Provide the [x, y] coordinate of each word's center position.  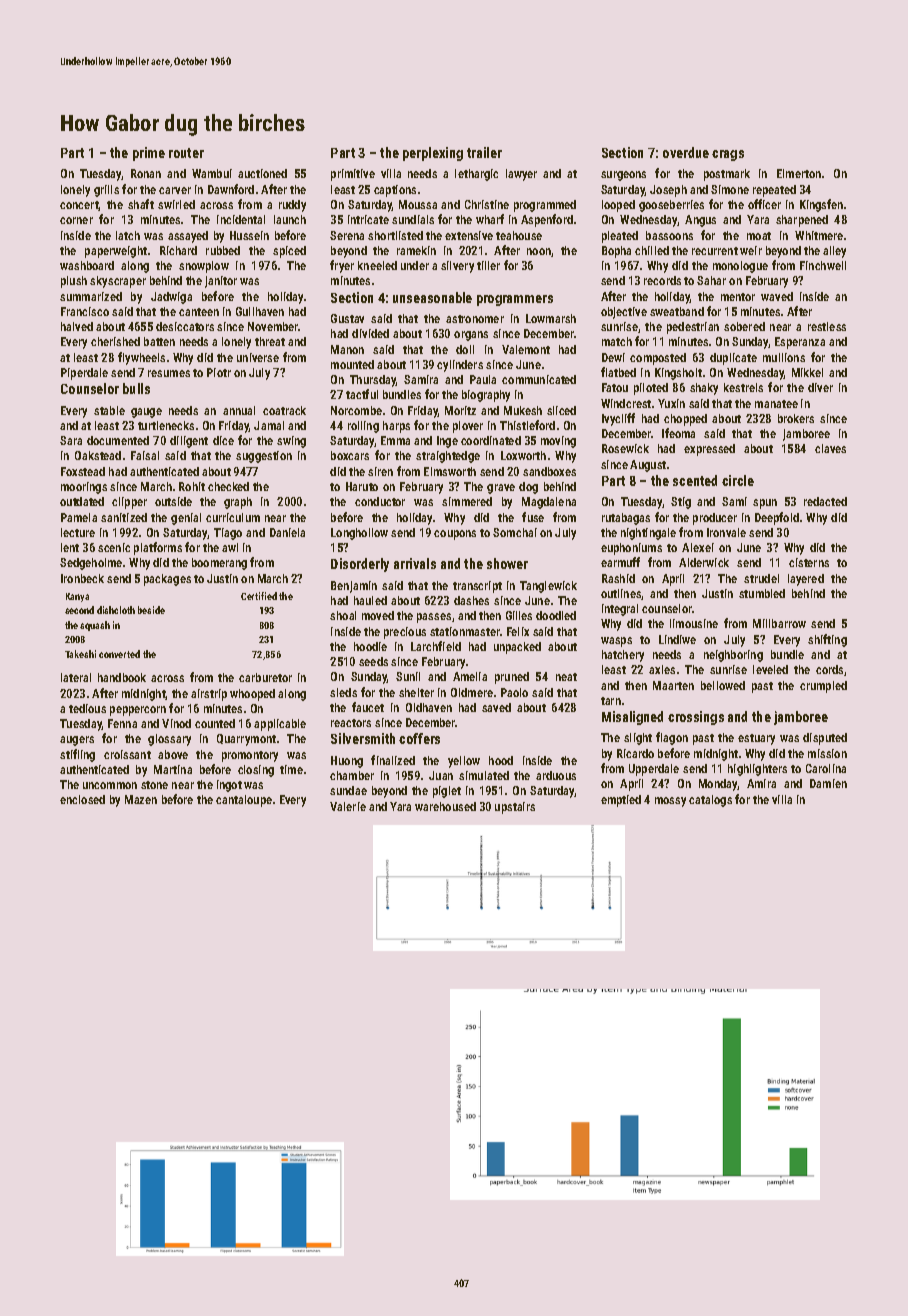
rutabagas [626, 519]
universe [258, 357]
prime [149, 154]
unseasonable [432, 297]
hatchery [623, 656]
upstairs [515, 808]
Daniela [287, 532]
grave [501, 489]
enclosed [82, 799]
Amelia [470, 676]
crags [728, 155]
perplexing [433, 154]
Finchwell [823, 265]
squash [95, 626]
